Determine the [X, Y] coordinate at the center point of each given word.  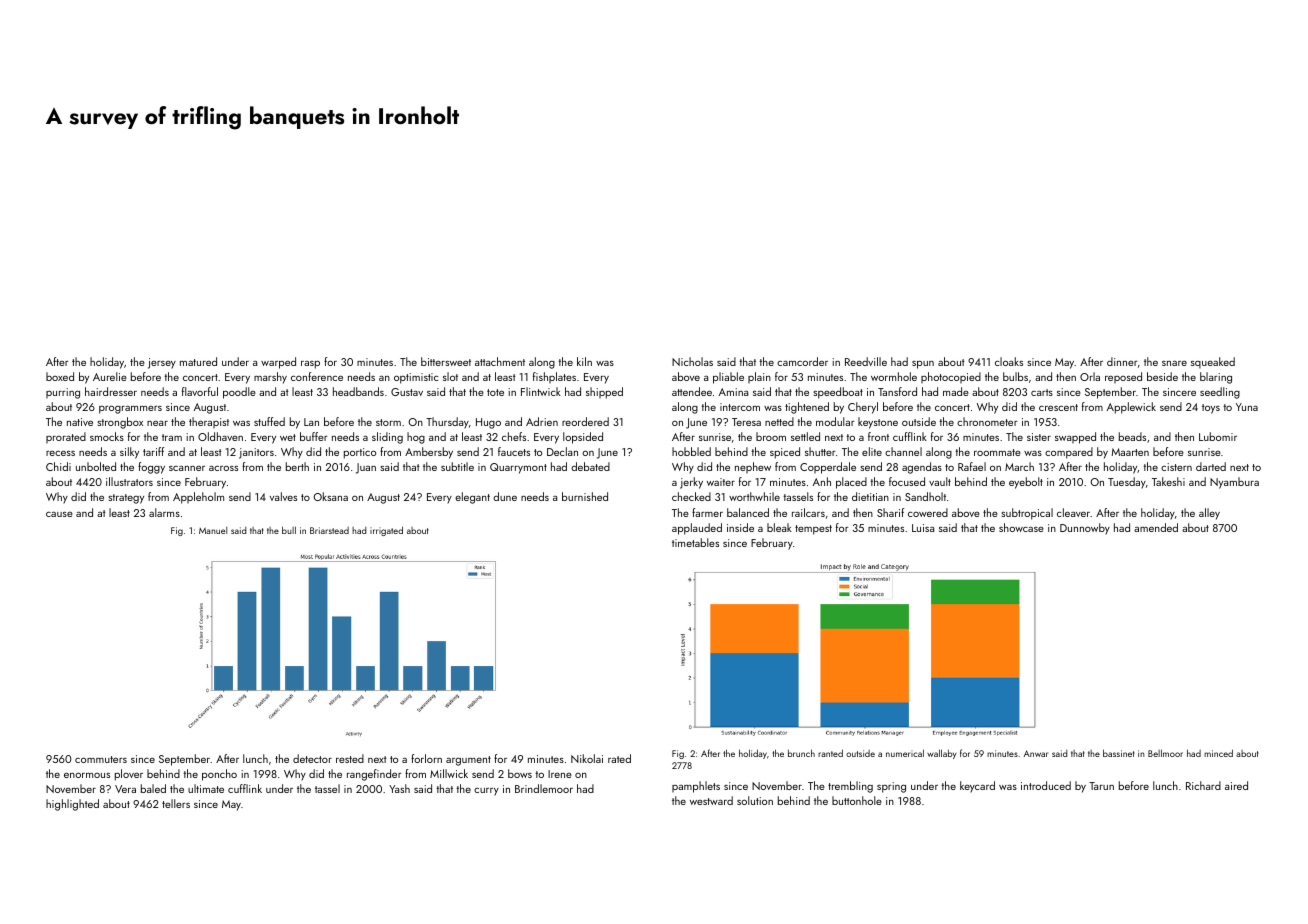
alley [1209, 514]
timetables [695, 542]
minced [1218, 753]
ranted [830, 753]
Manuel [213, 530]
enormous [87, 775]
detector [312, 758]
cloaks [1009, 361]
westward [711, 800]
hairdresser [111, 391]
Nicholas [692, 361]
